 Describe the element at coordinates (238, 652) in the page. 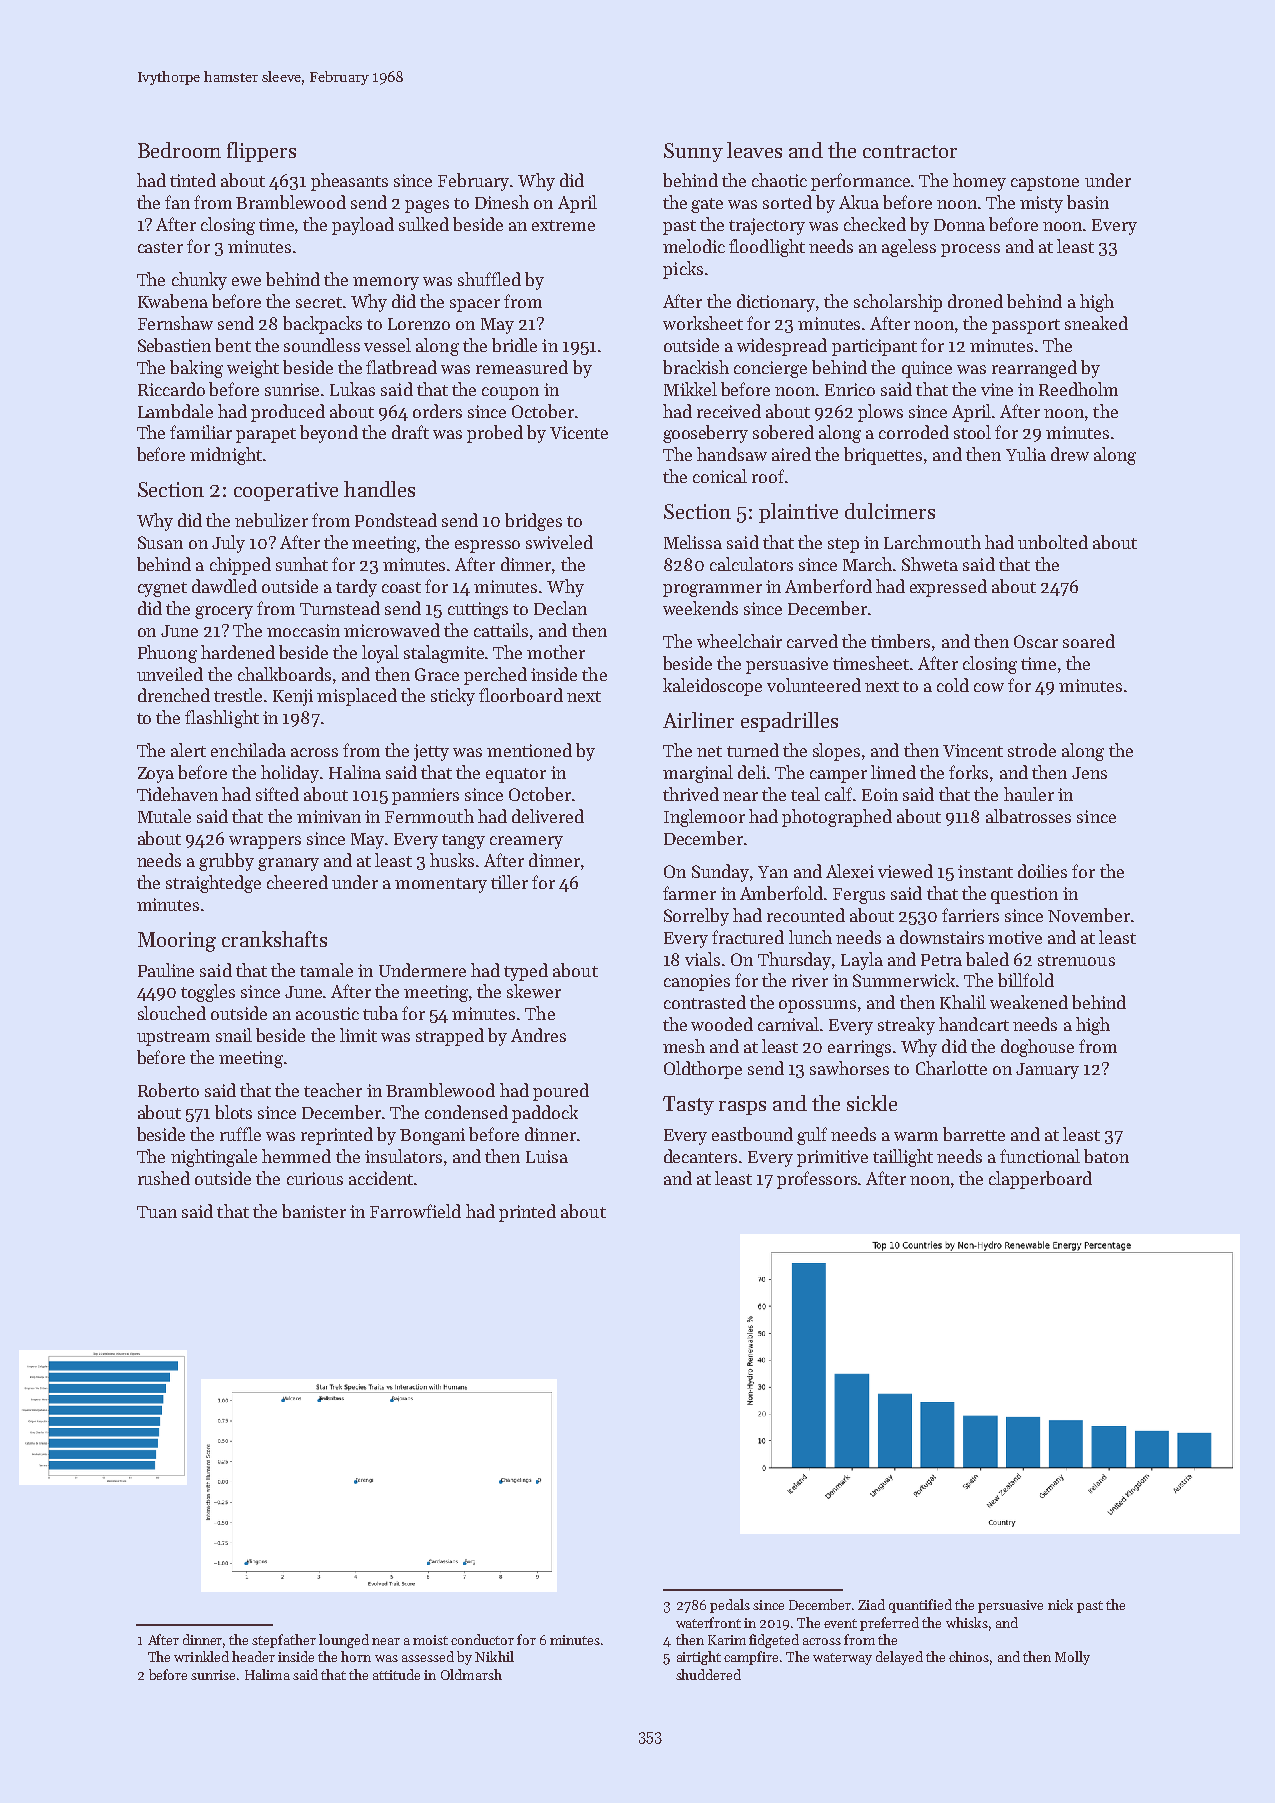

I see `hardened` at that location.
